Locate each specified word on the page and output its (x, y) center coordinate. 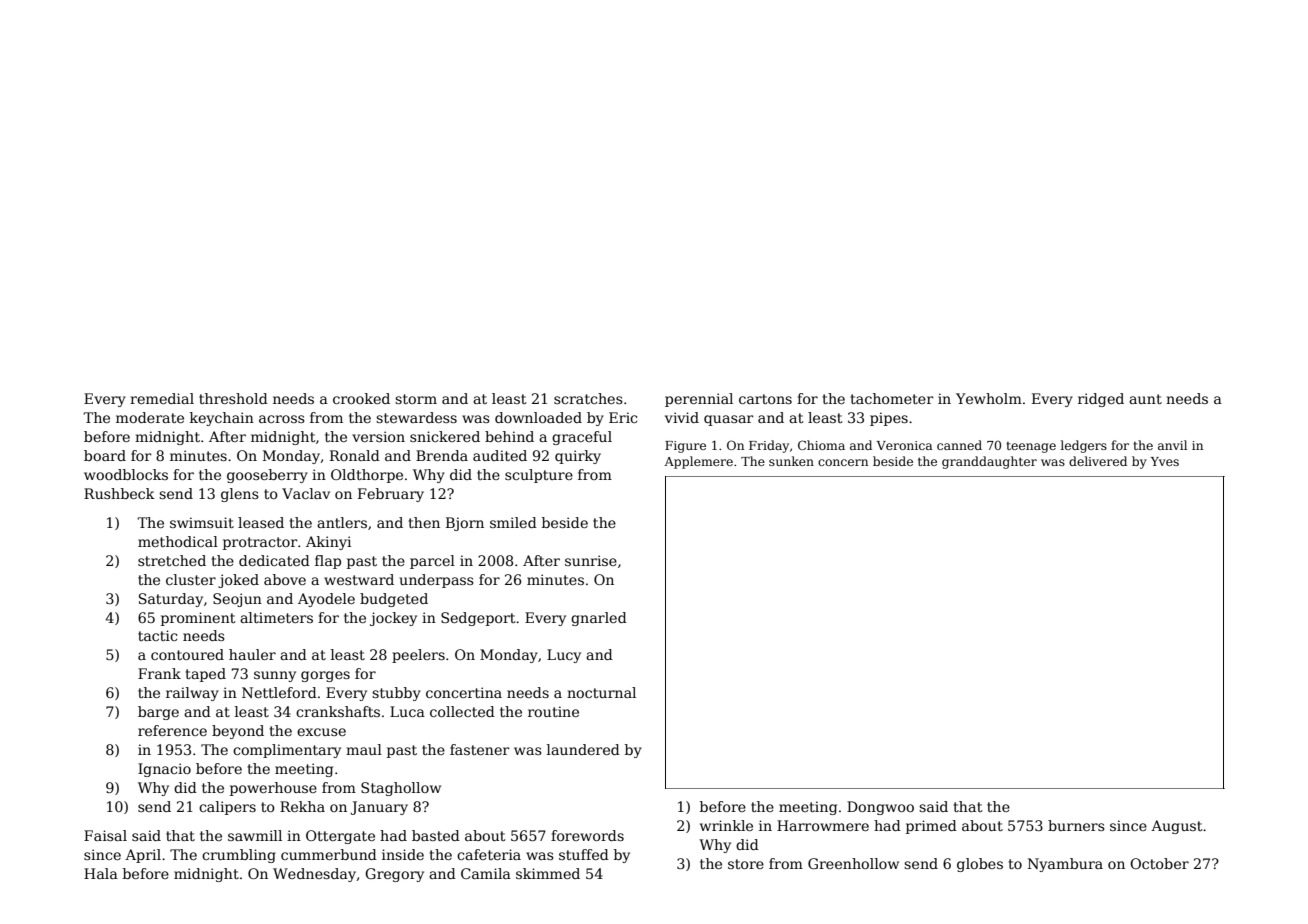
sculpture (539, 476)
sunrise (591, 560)
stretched (172, 560)
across (282, 419)
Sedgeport (478, 619)
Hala (101, 873)
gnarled (599, 619)
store (746, 864)
